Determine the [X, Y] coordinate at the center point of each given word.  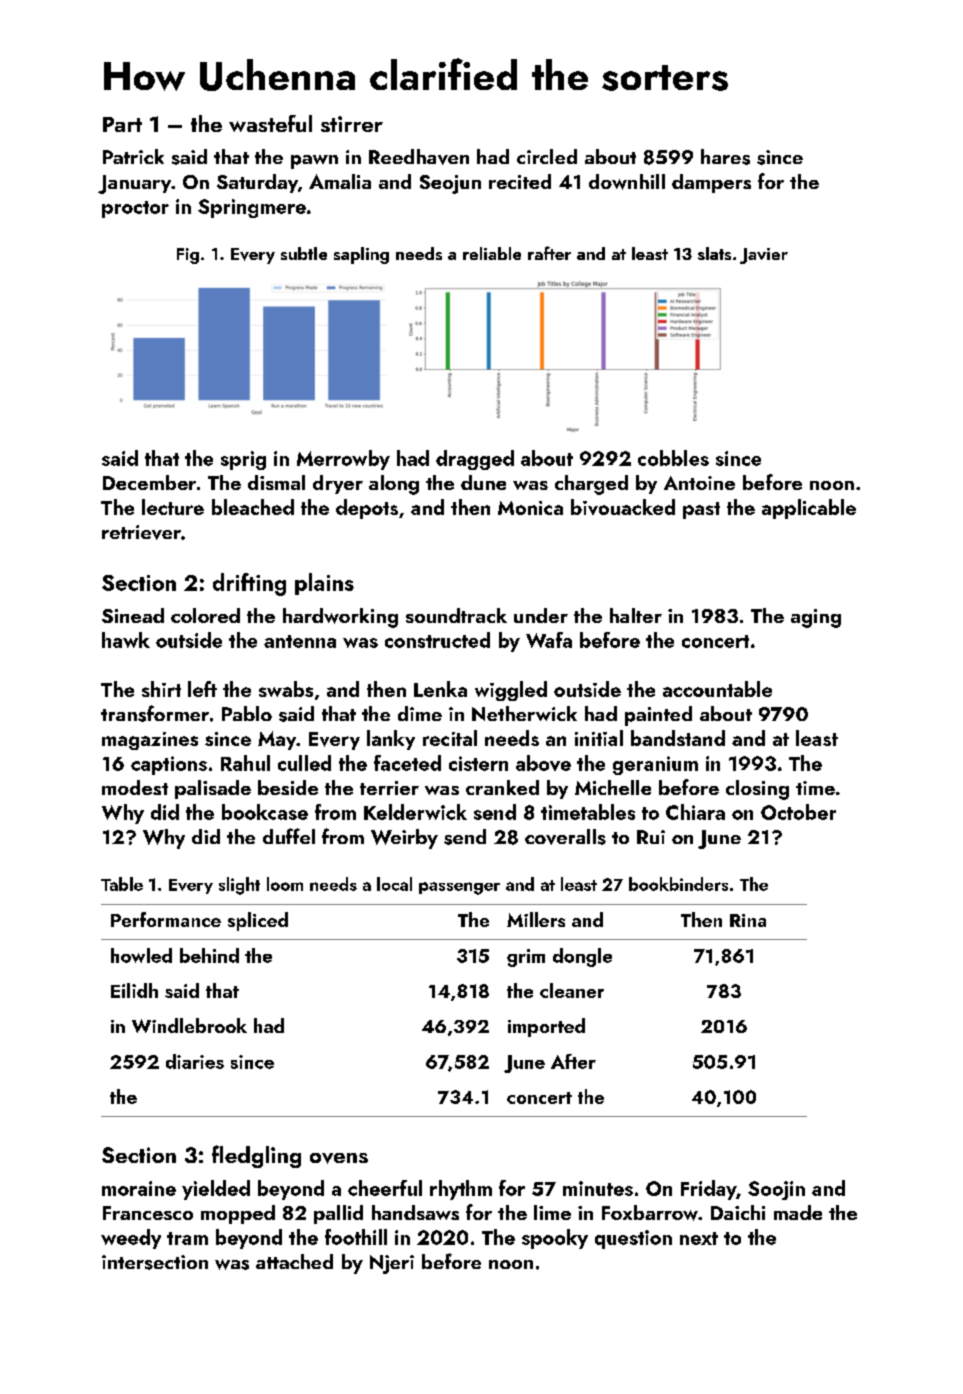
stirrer [352, 124]
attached [294, 1261]
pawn [314, 162]
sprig [243, 460]
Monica [530, 508]
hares [725, 157]
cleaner [572, 990]
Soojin [776, 1190]
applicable [809, 509]
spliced [258, 921]
